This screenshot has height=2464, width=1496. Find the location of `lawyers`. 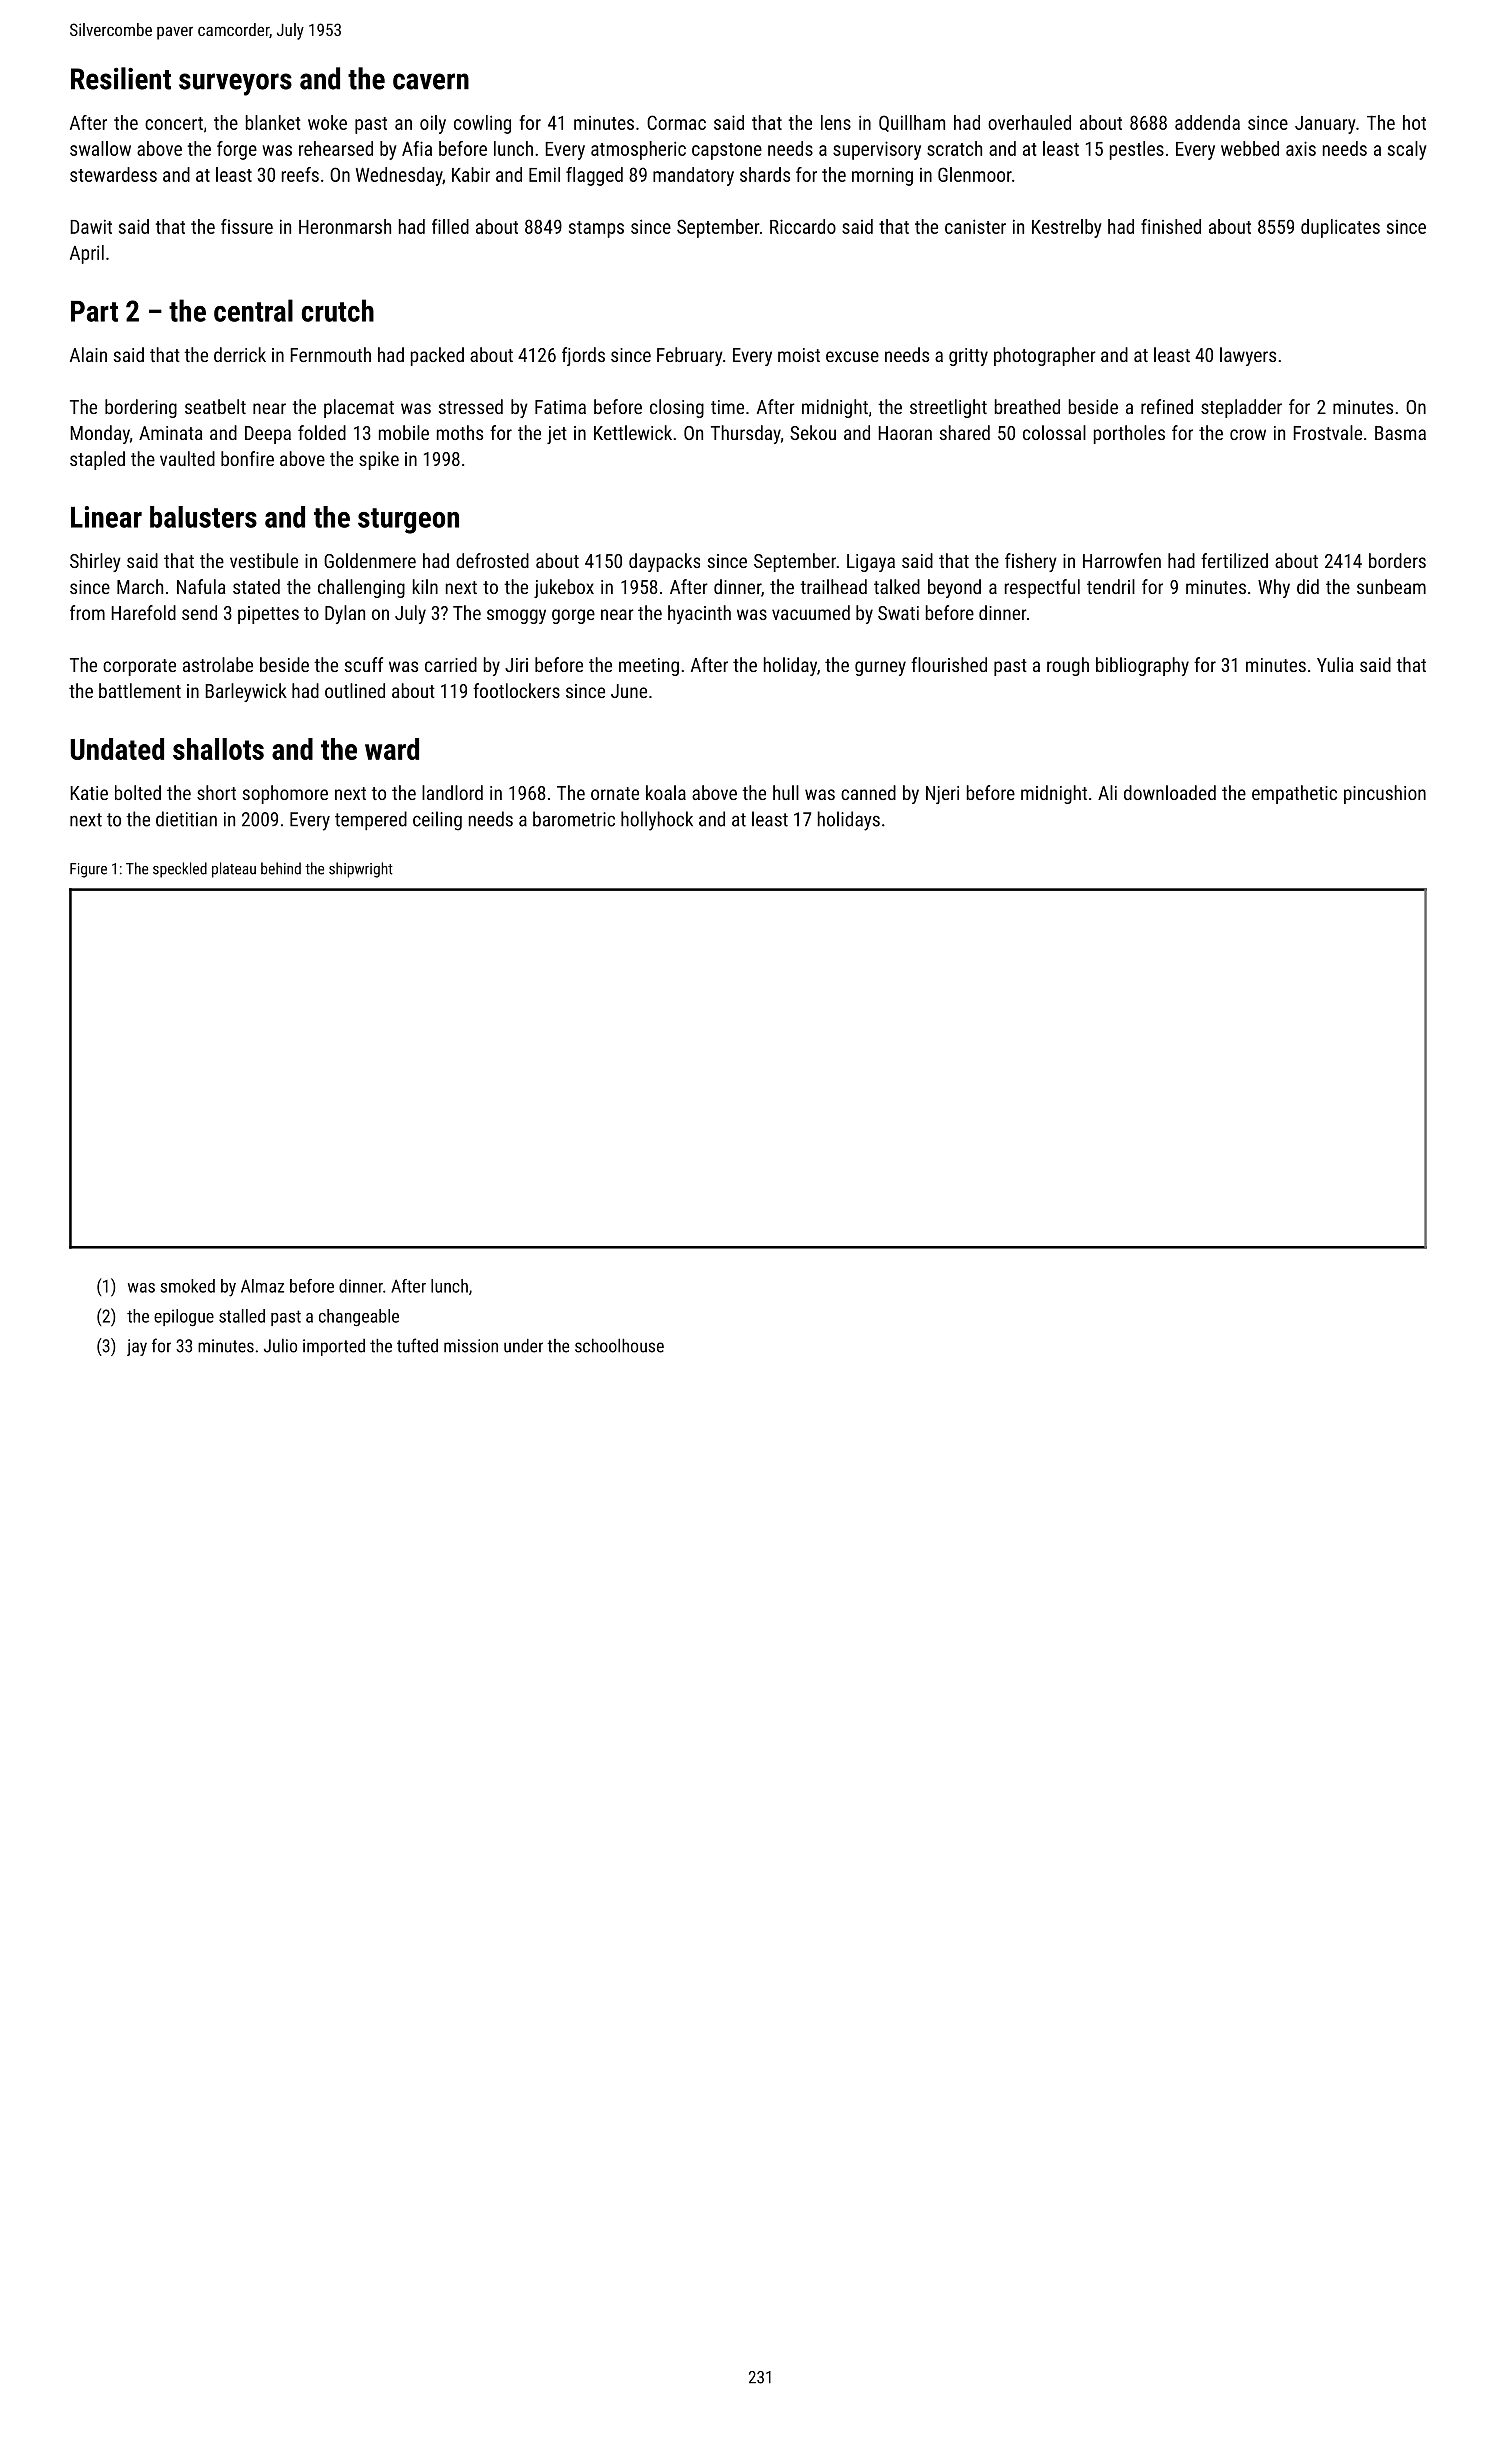

lawyers is located at coordinates (1248, 356).
